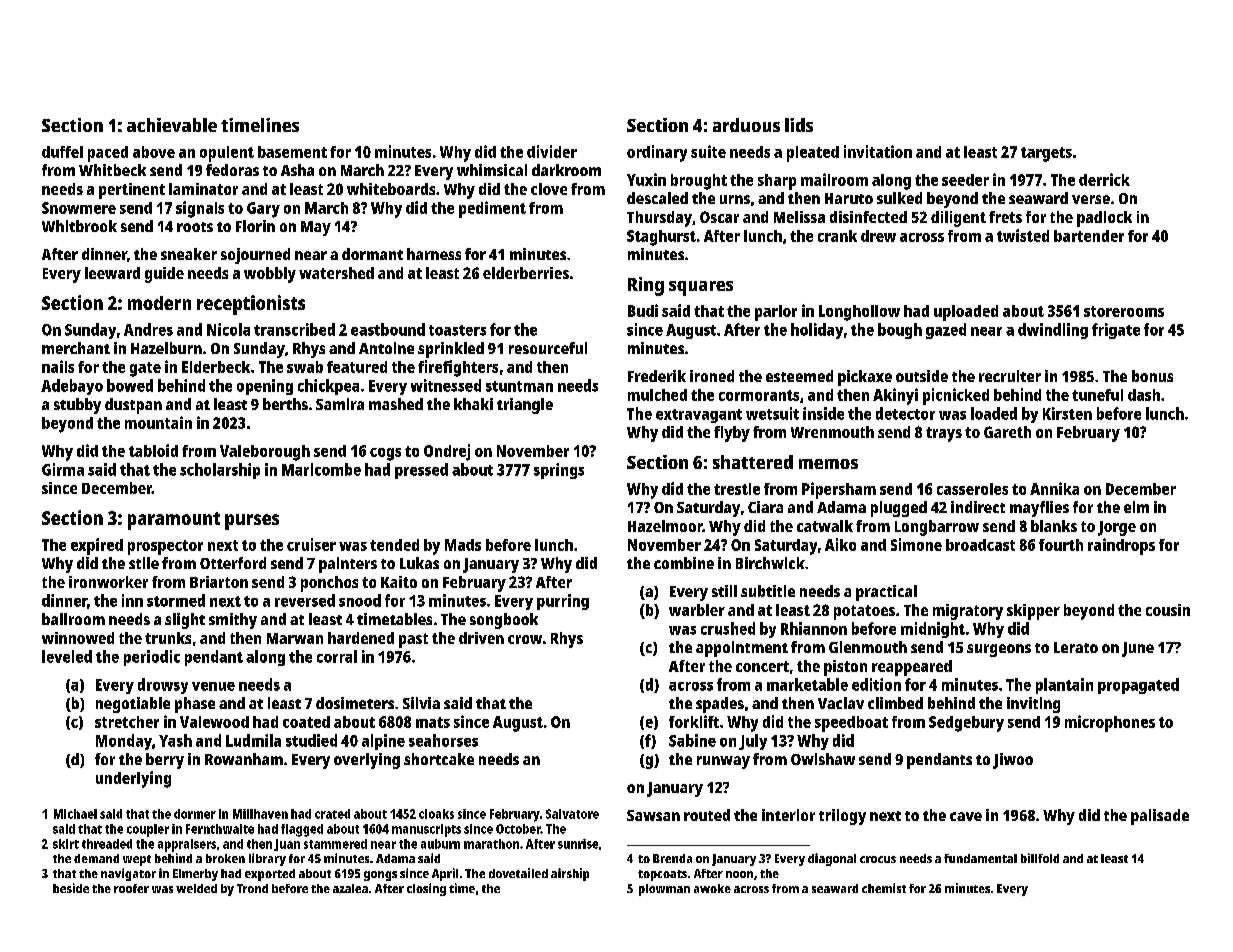 The image size is (1233, 952). What do you see at coordinates (799, 376) in the screenshot?
I see `esteemed` at bounding box center [799, 376].
